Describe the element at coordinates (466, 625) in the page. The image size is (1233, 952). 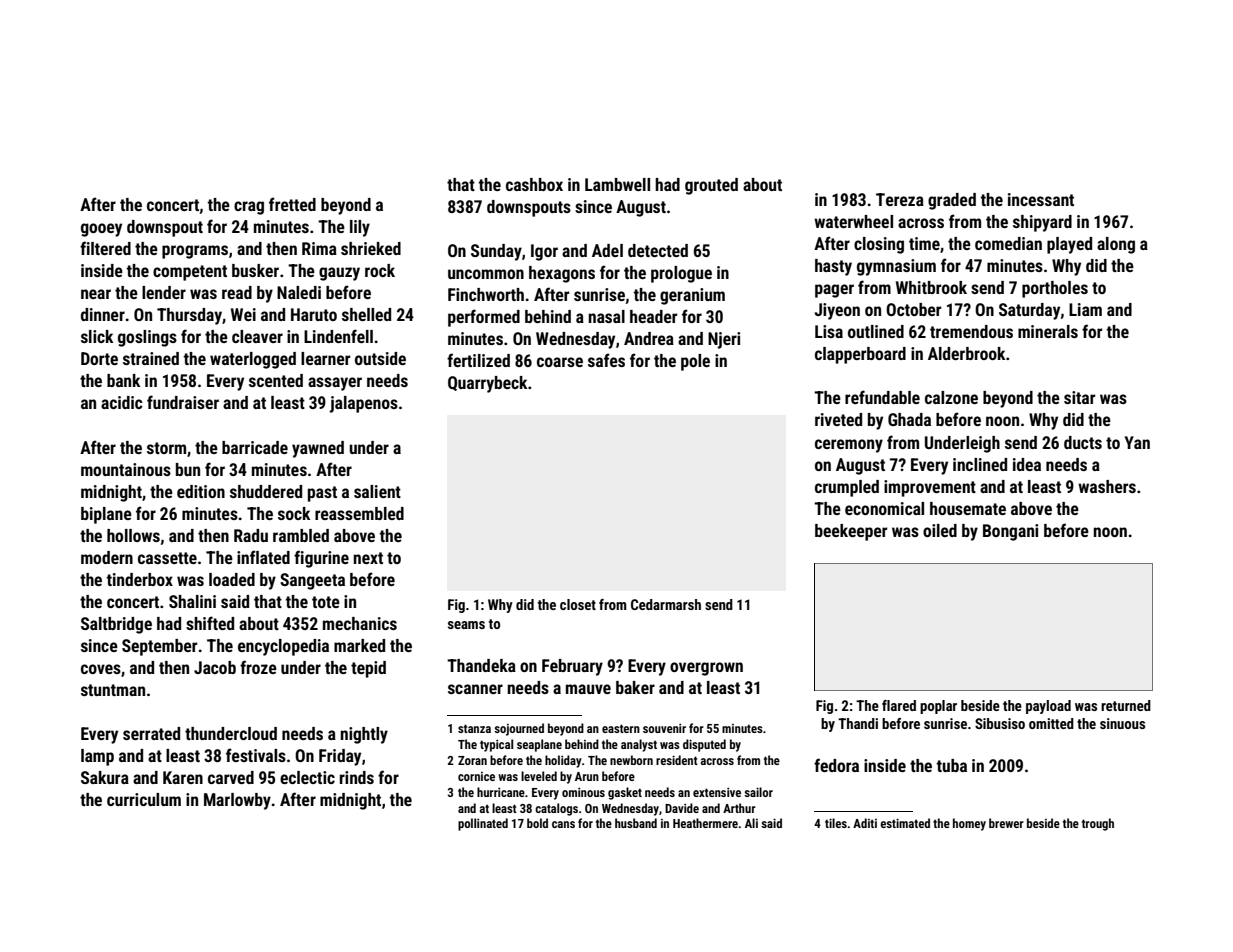
I see `seams` at that location.
